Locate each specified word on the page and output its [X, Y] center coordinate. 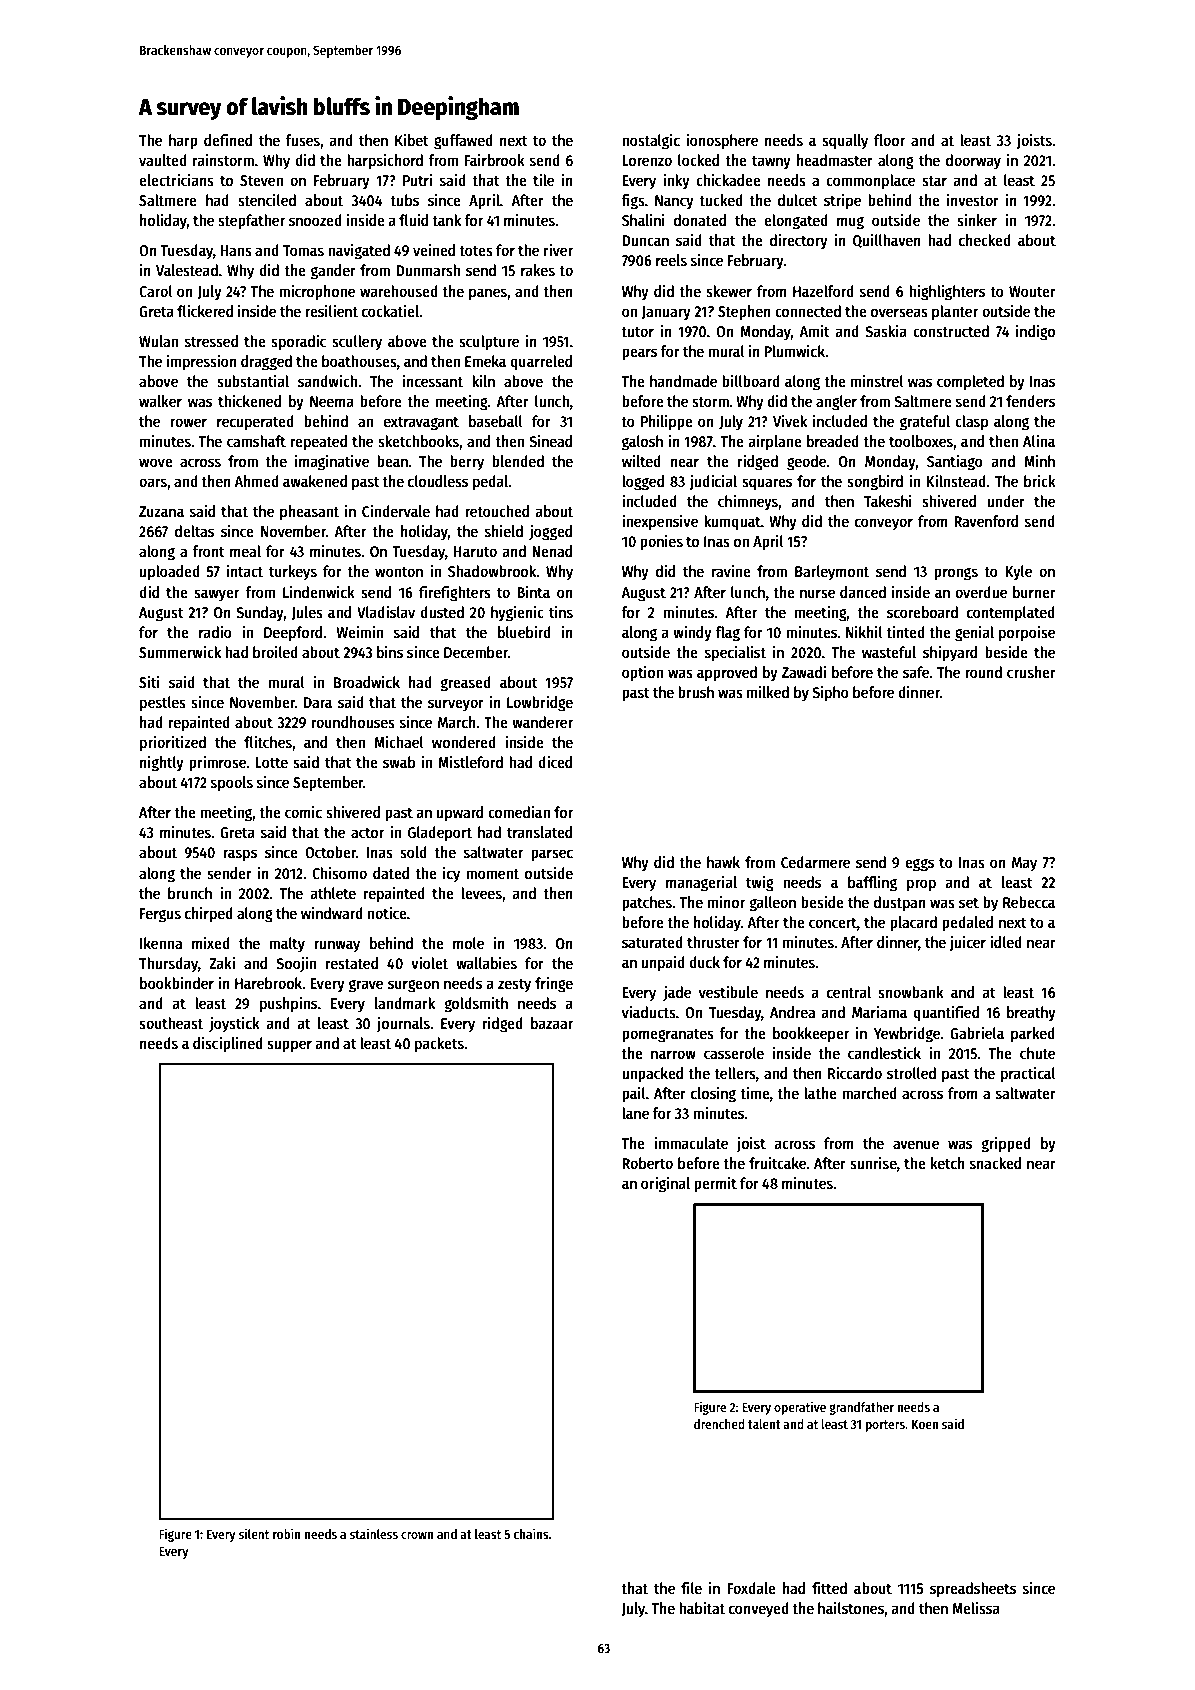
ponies [661, 542]
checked [985, 240]
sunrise [873, 1163]
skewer [729, 291]
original [665, 1184]
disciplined [228, 1044]
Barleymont [832, 573]
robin [286, 1533]
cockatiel [391, 310]
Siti [149, 681]
